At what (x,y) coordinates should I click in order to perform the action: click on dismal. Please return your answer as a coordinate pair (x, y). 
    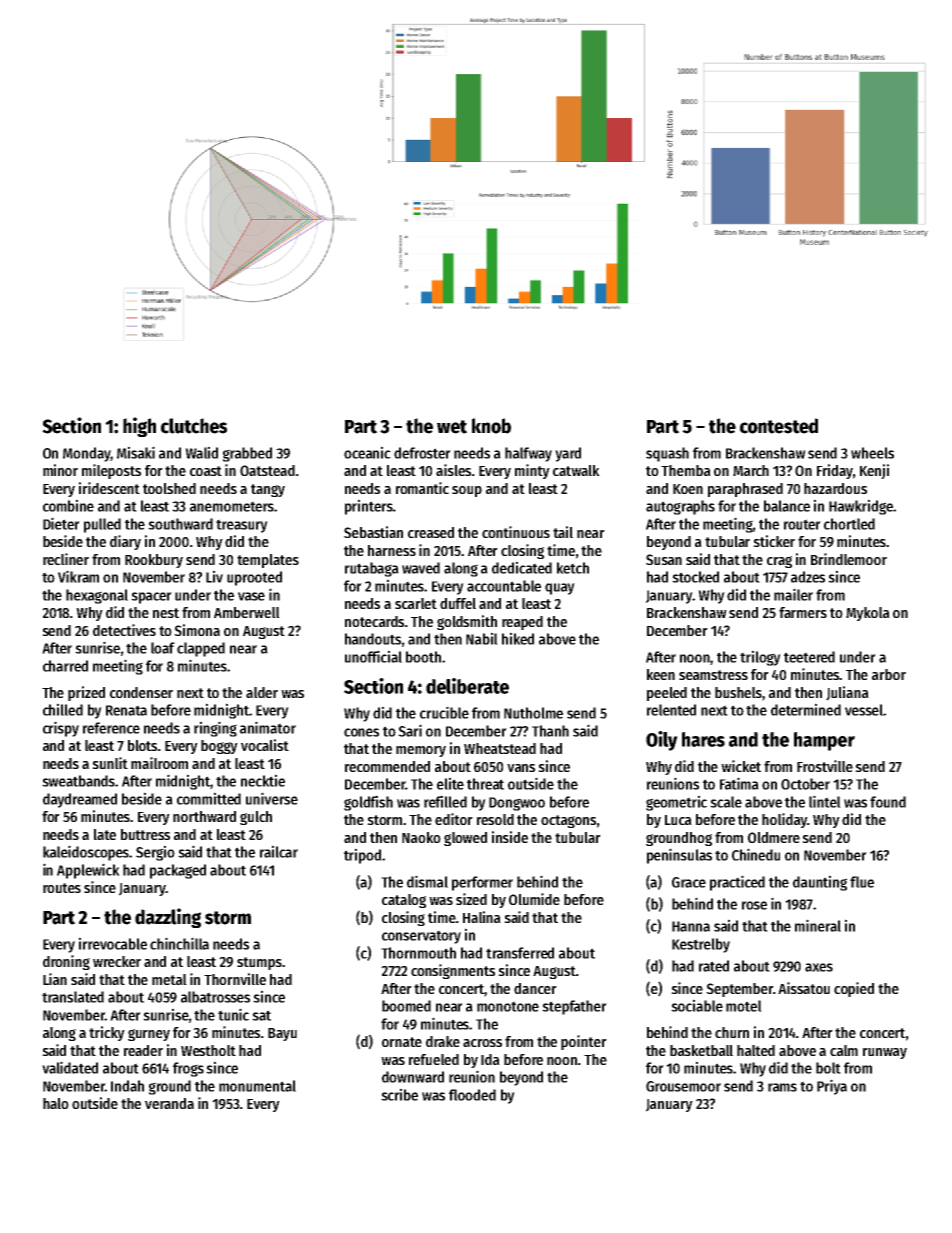
    Looking at the image, I should click on (427, 881).
